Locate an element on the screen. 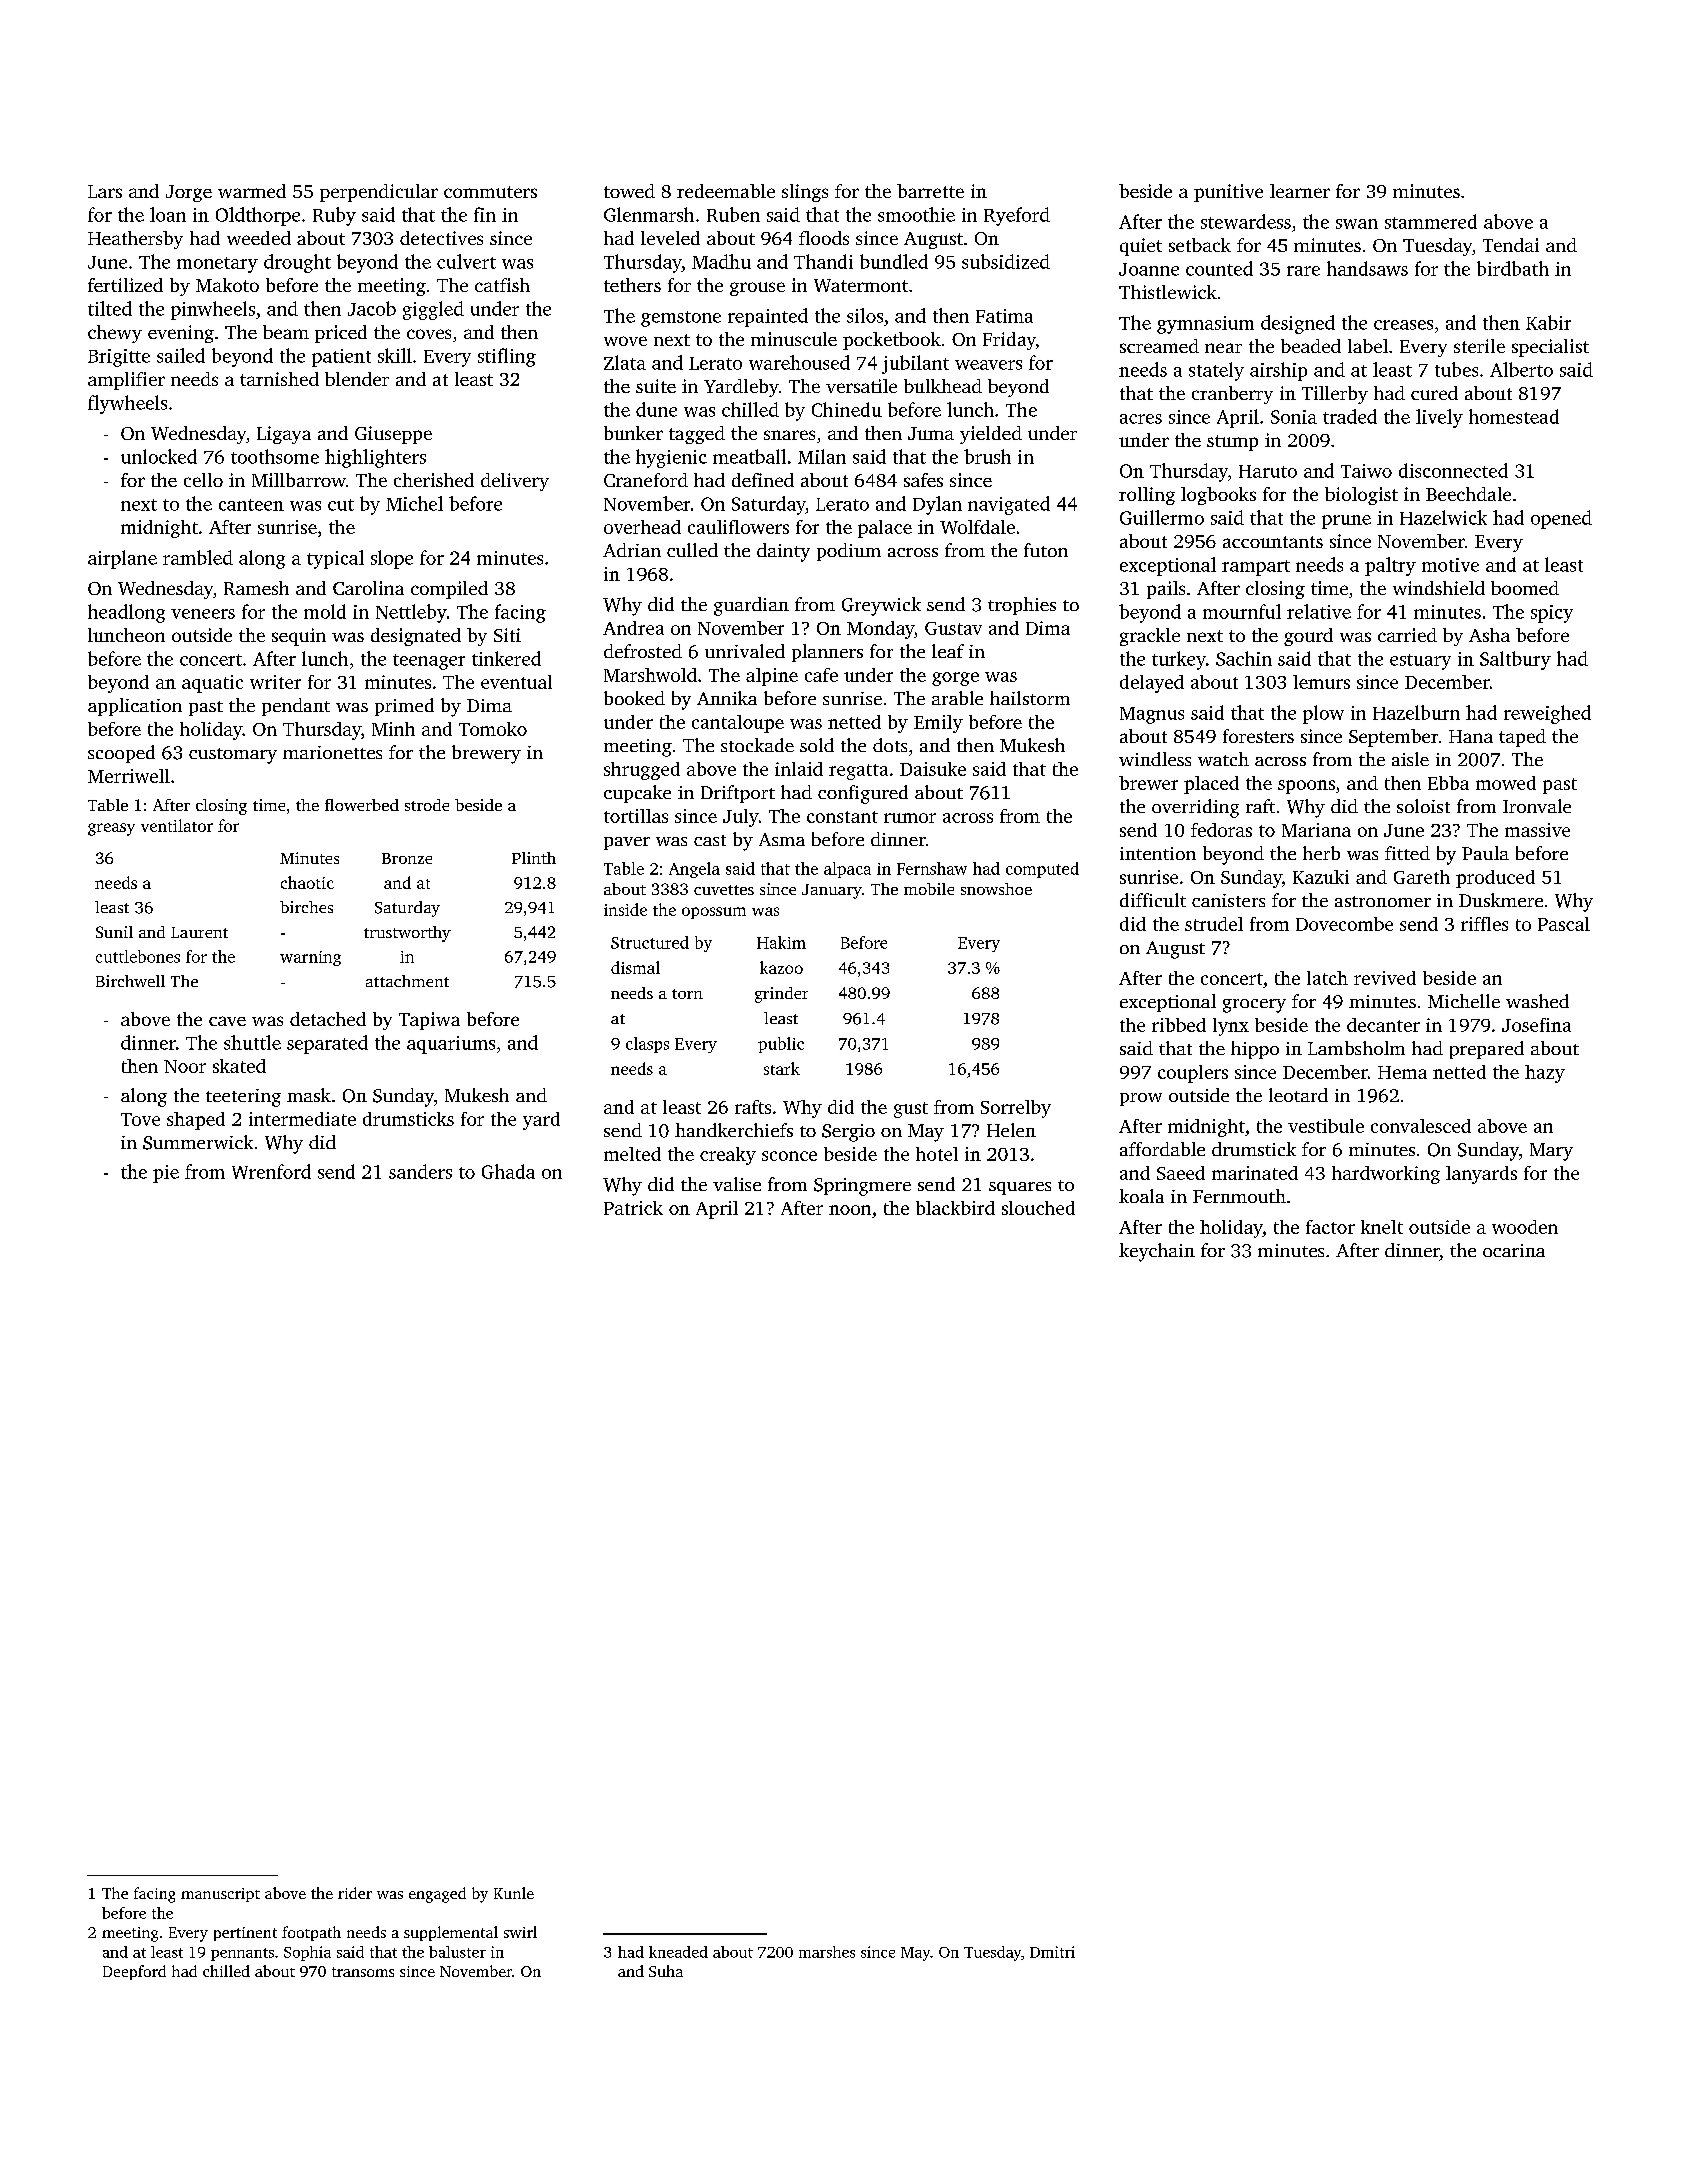 The width and height of the screenshot is (1683, 2178). tarnished is located at coordinates (279, 379).
